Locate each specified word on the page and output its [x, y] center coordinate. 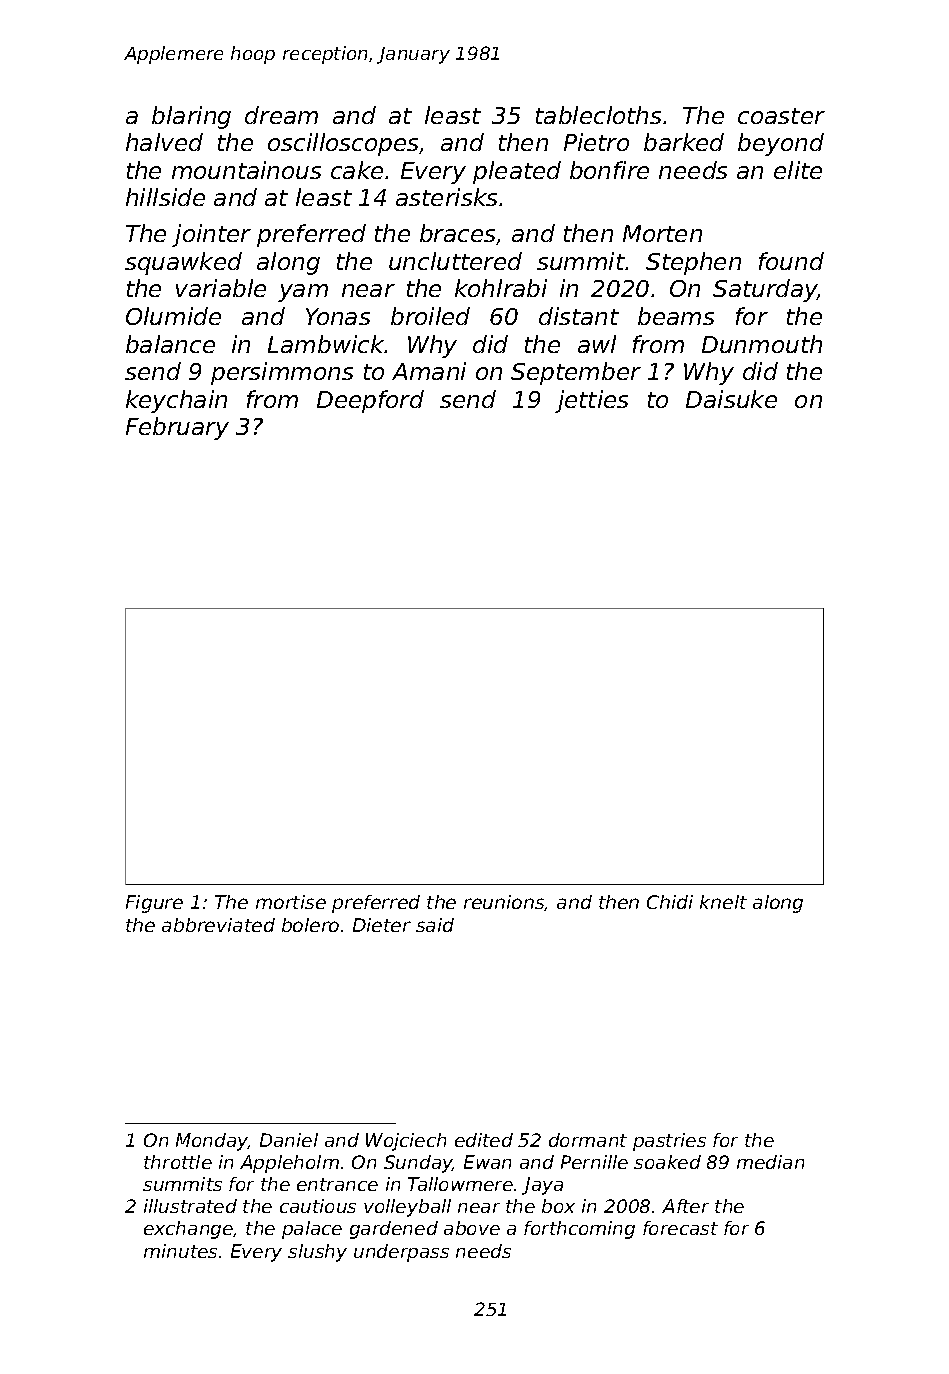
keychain [176, 401]
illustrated [190, 1206]
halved [164, 142]
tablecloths [598, 115]
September [576, 373]
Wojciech [406, 1142]
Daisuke [731, 399]
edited [484, 1140]
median [770, 1162]
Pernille [594, 1162]
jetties [591, 401]
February [177, 428]
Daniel [289, 1140]
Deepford [370, 401]
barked [684, 142]
